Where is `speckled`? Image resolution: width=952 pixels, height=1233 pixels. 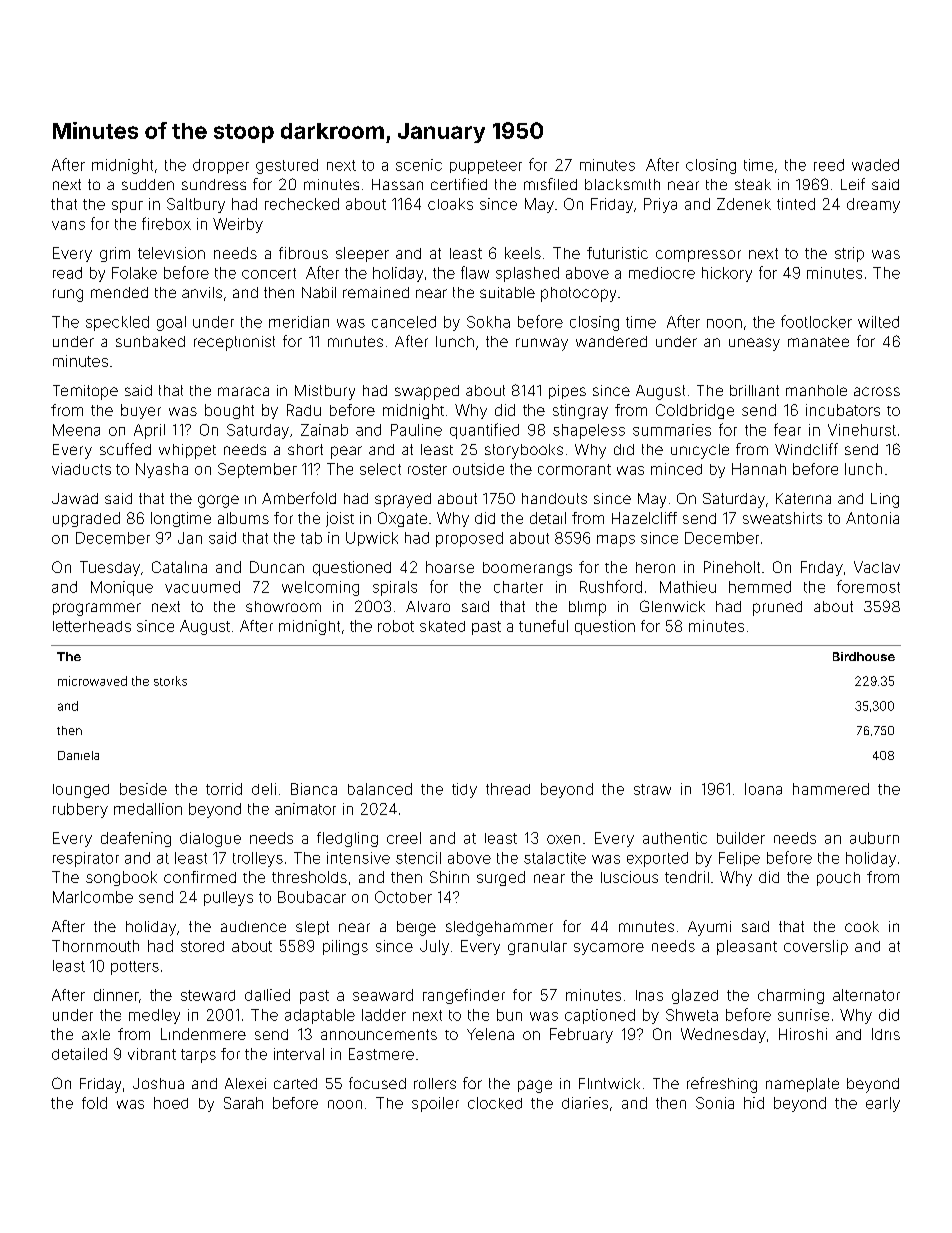 speckled is located at coordinates (117, 323).
